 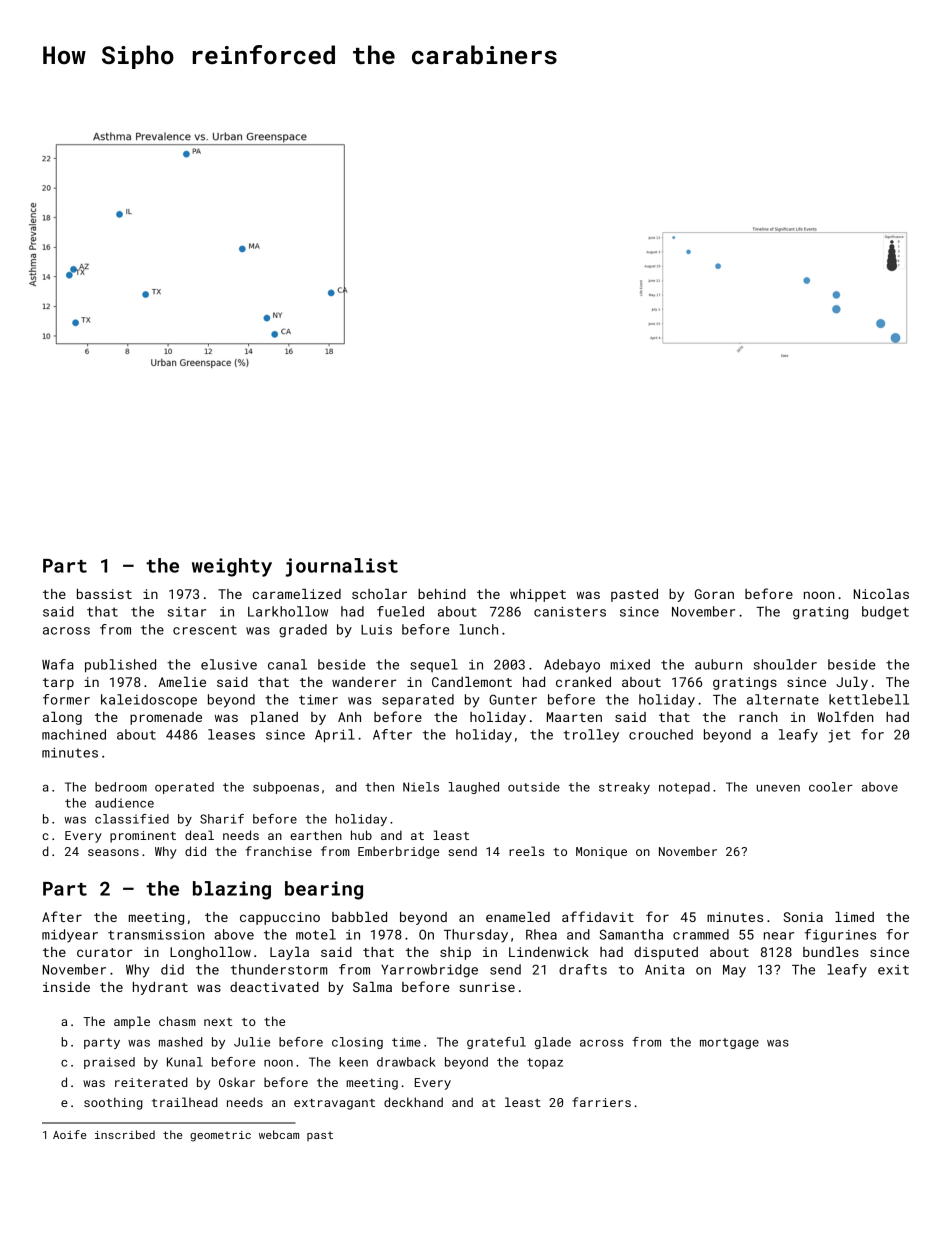 What do you see at coordinates (120, 666) in the screenshot?
I see `published` at bounding box center [120, 666].
